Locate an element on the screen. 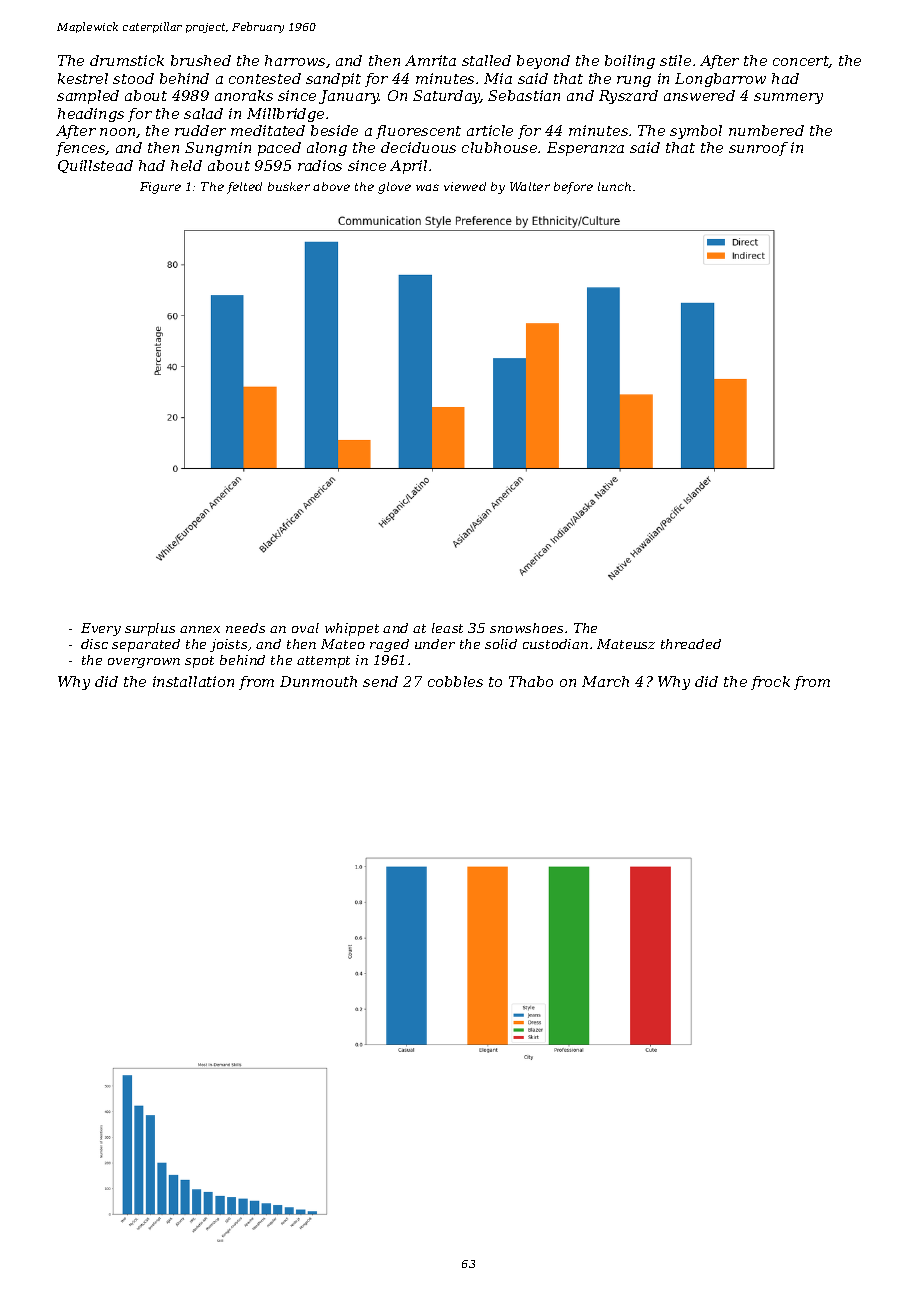 This screenshot has height=1308, width=924. lunch is located at coordinates (614, 186).
